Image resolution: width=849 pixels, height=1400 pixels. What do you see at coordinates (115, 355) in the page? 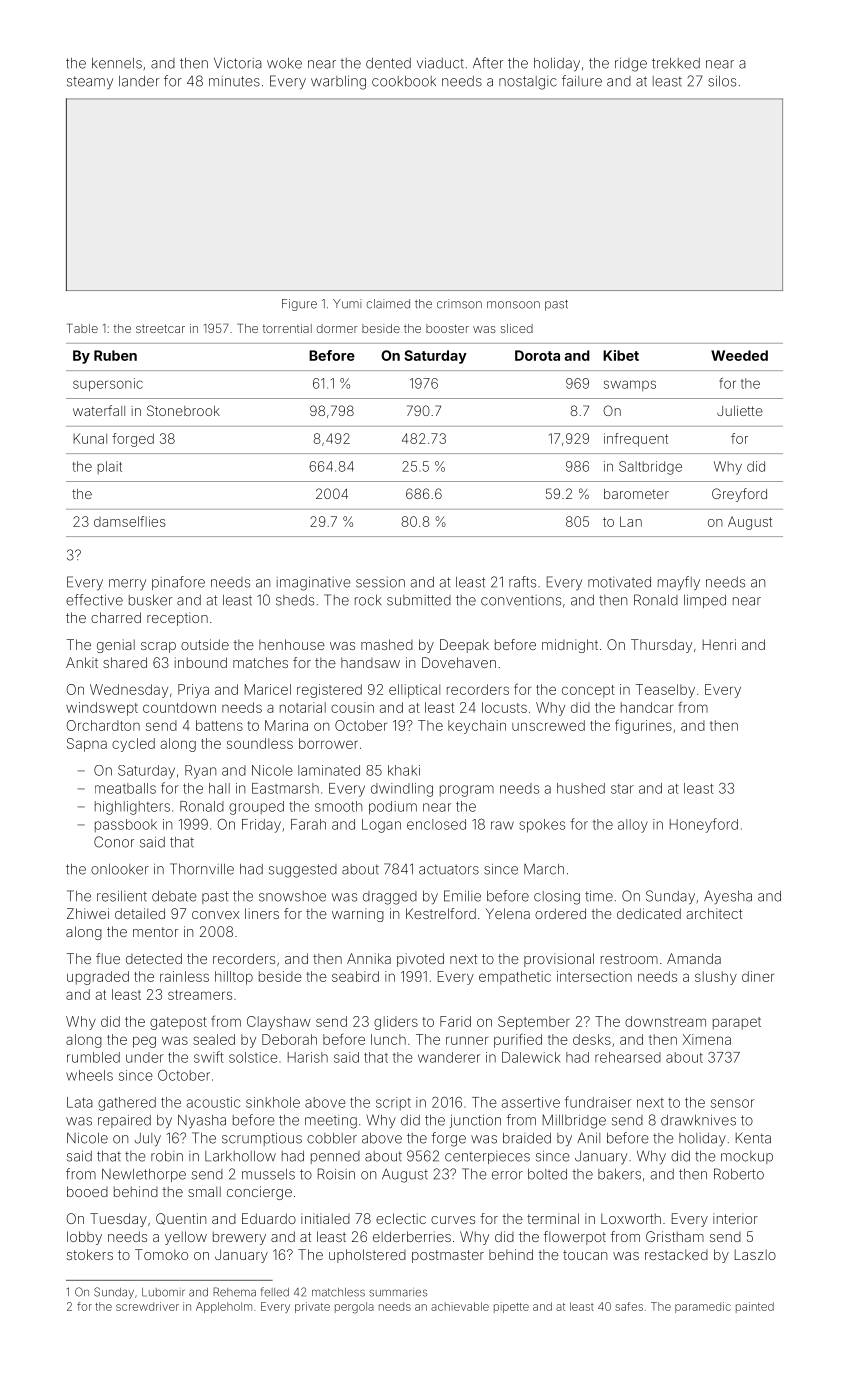
I see `Ruben` at bounding box center [115, 355].
